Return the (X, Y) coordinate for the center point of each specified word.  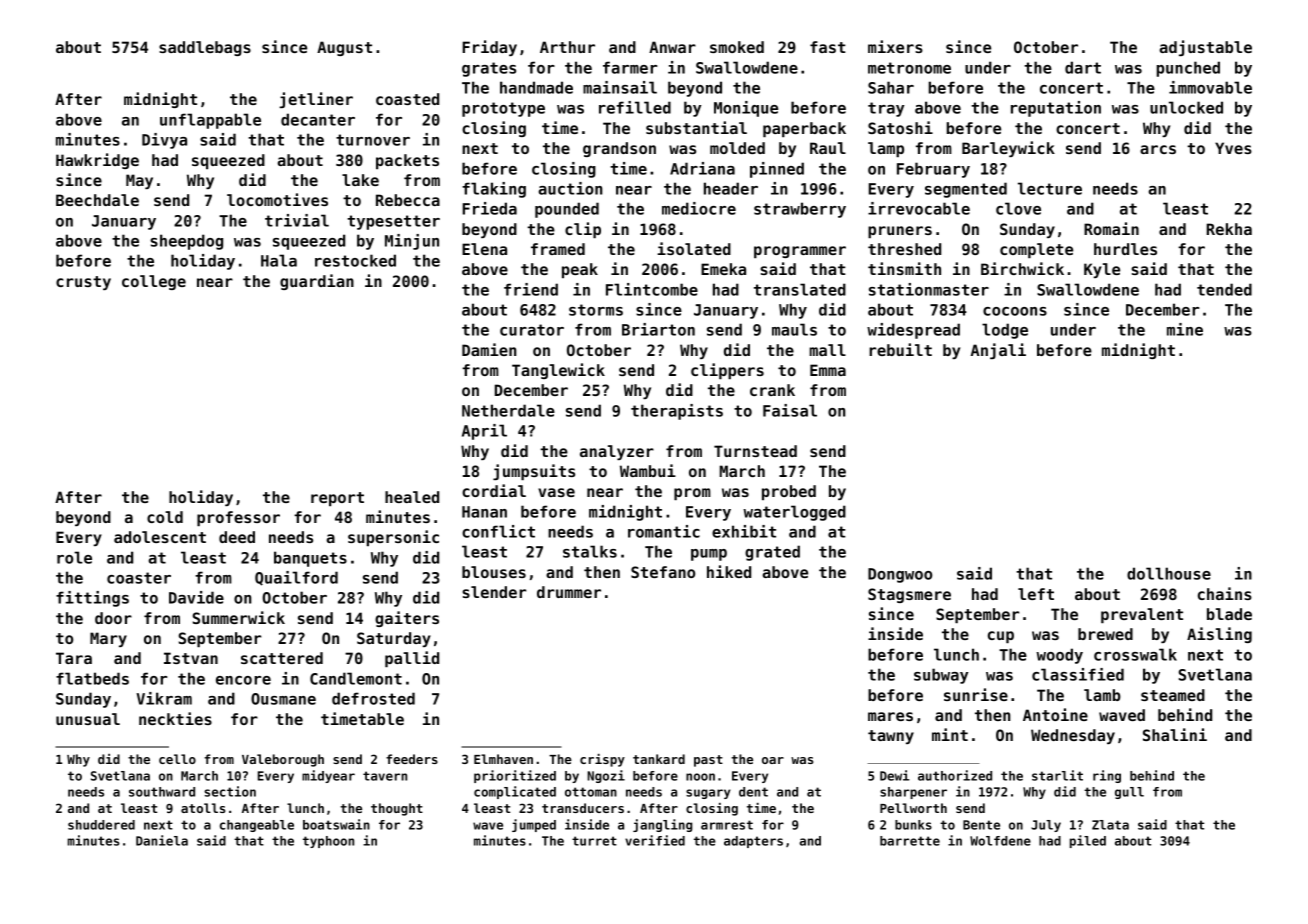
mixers (895, 46)
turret (594, 841)
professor (238, 518)
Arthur (567, 47)
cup (1001, 637)
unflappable (210, 121)
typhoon (328, 842)
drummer (569, 592)
